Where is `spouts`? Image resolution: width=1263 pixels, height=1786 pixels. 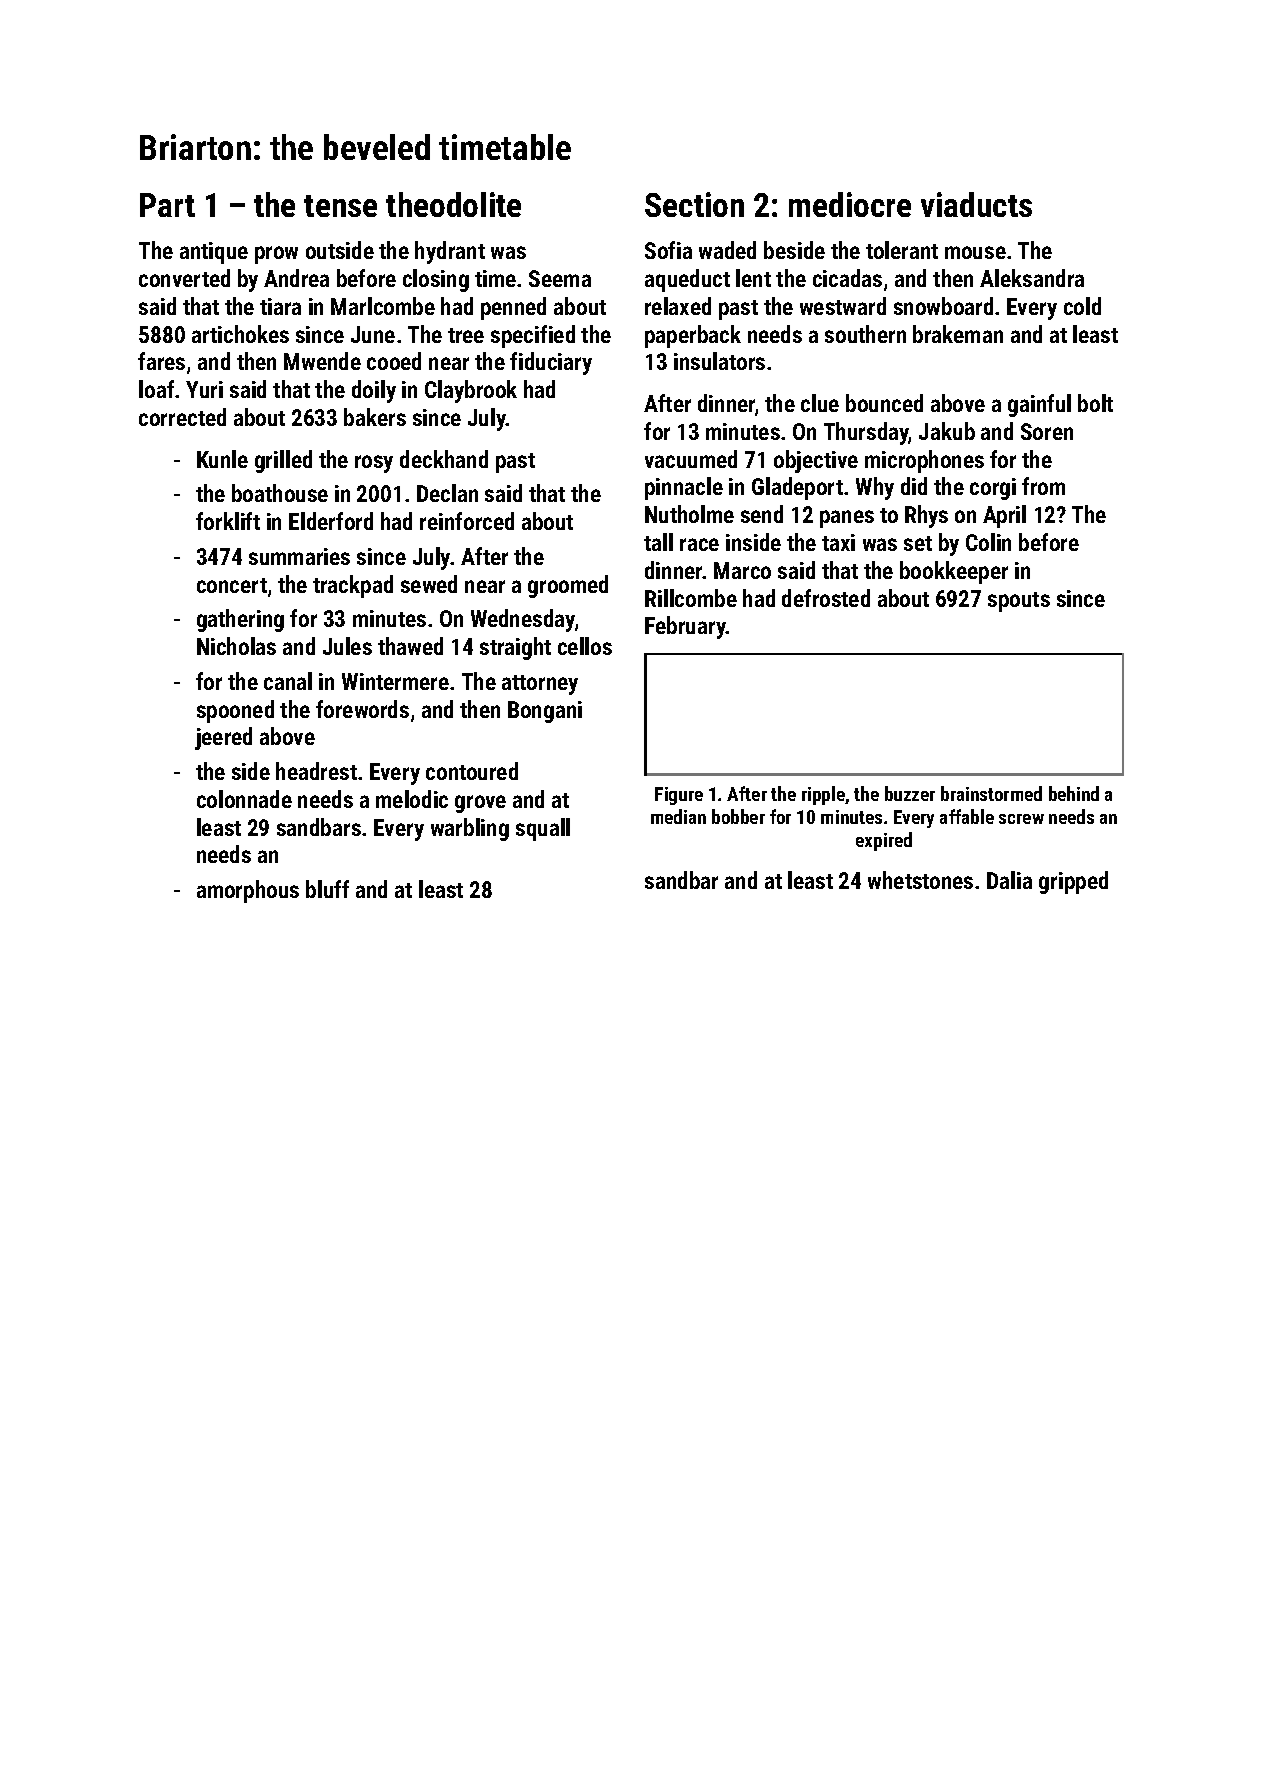 spouts is located at coordinates (1019, 602).
